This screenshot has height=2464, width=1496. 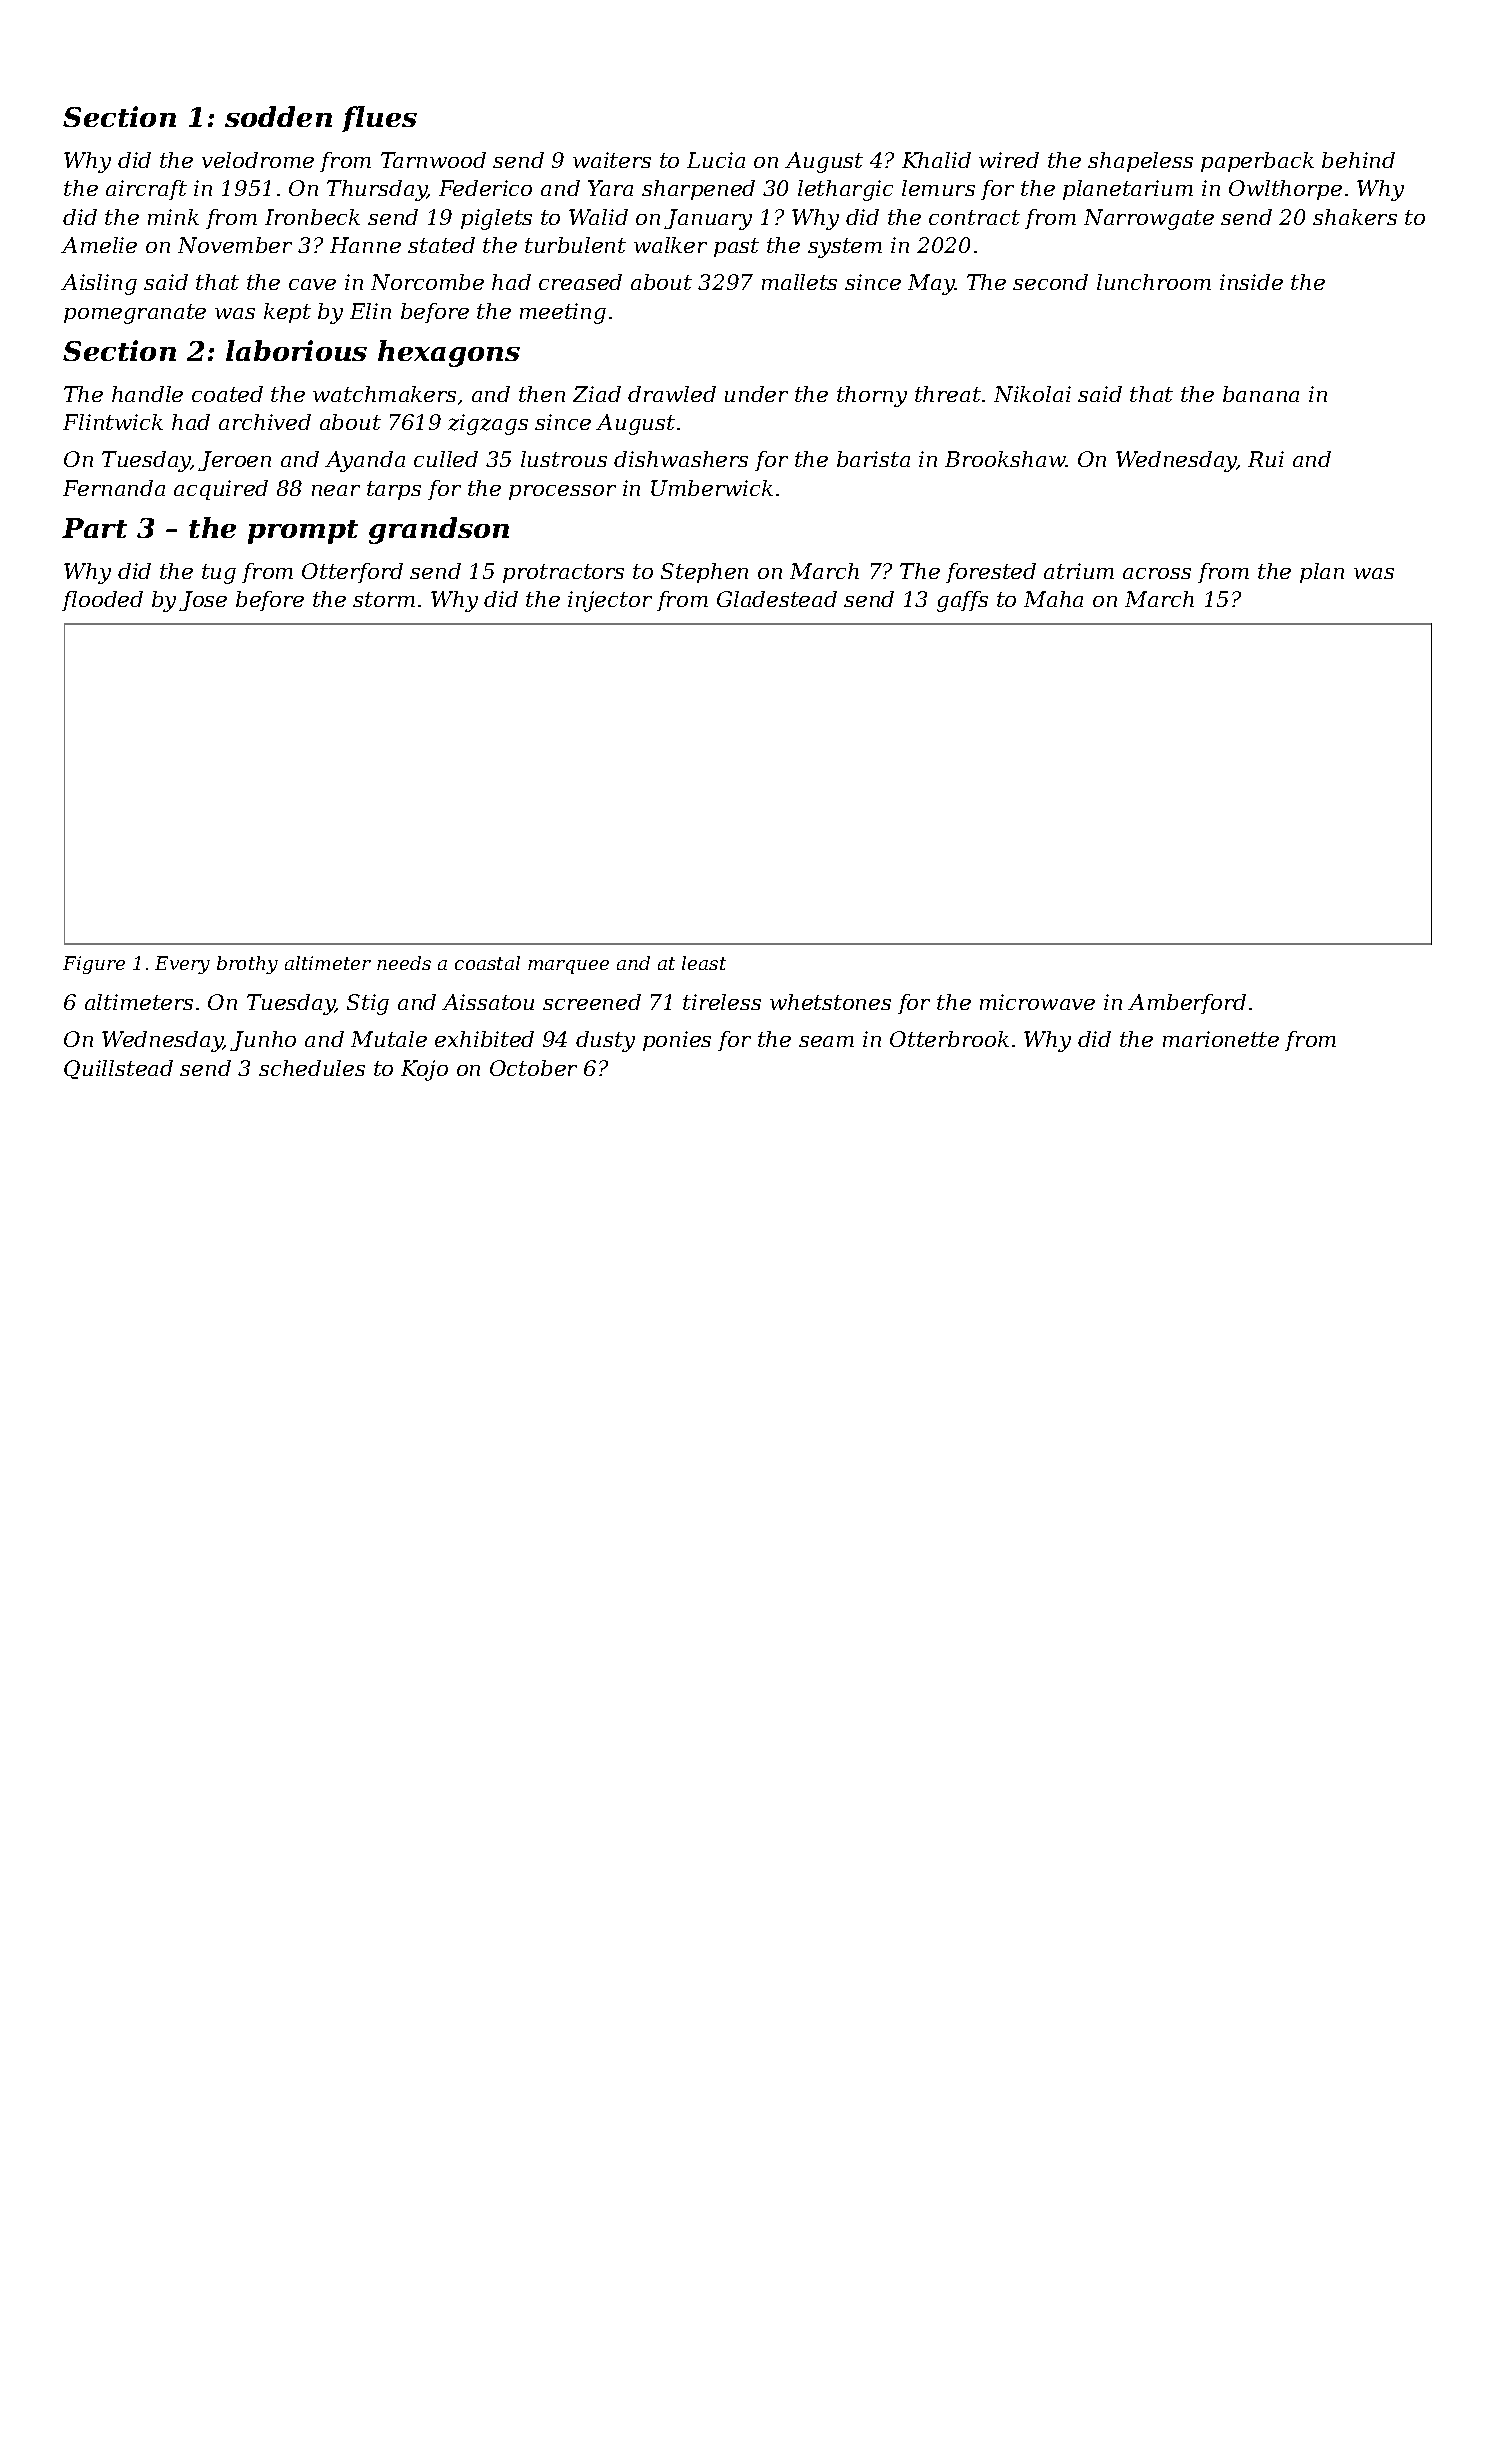 What do you see at coordinates (352, 573) in the screenshot?
I see `Otterford` at bounding box center [352, 573].
